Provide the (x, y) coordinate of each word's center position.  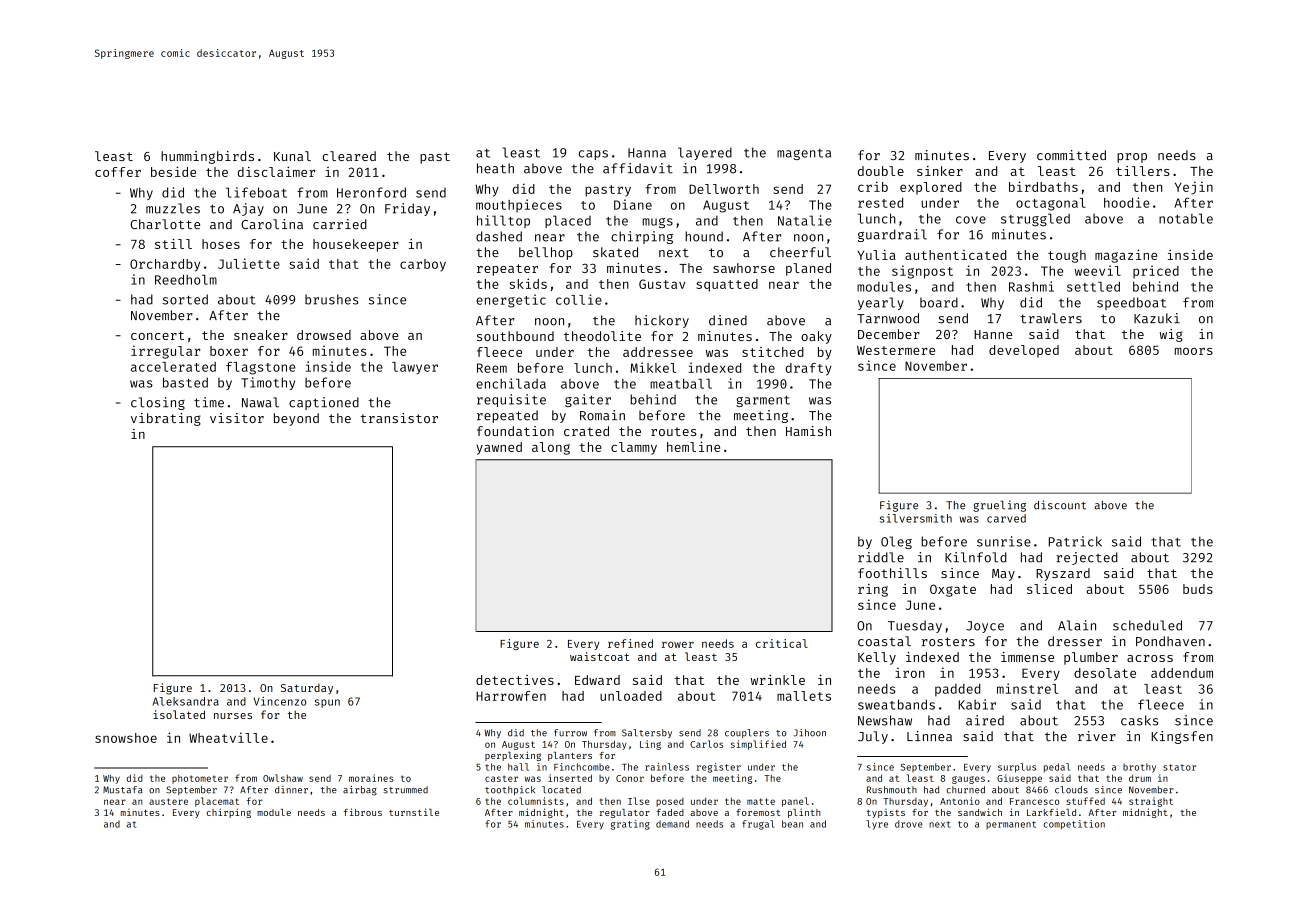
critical (782, 643)
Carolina (272, 224)
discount (1060, 505)
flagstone (261, 368)
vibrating (166, 419)
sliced (1049, 588)
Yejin (1194, 188)
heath (495, 168)
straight (1151, 802)
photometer (200, 779)
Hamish (808, 431)
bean (792, 824)
